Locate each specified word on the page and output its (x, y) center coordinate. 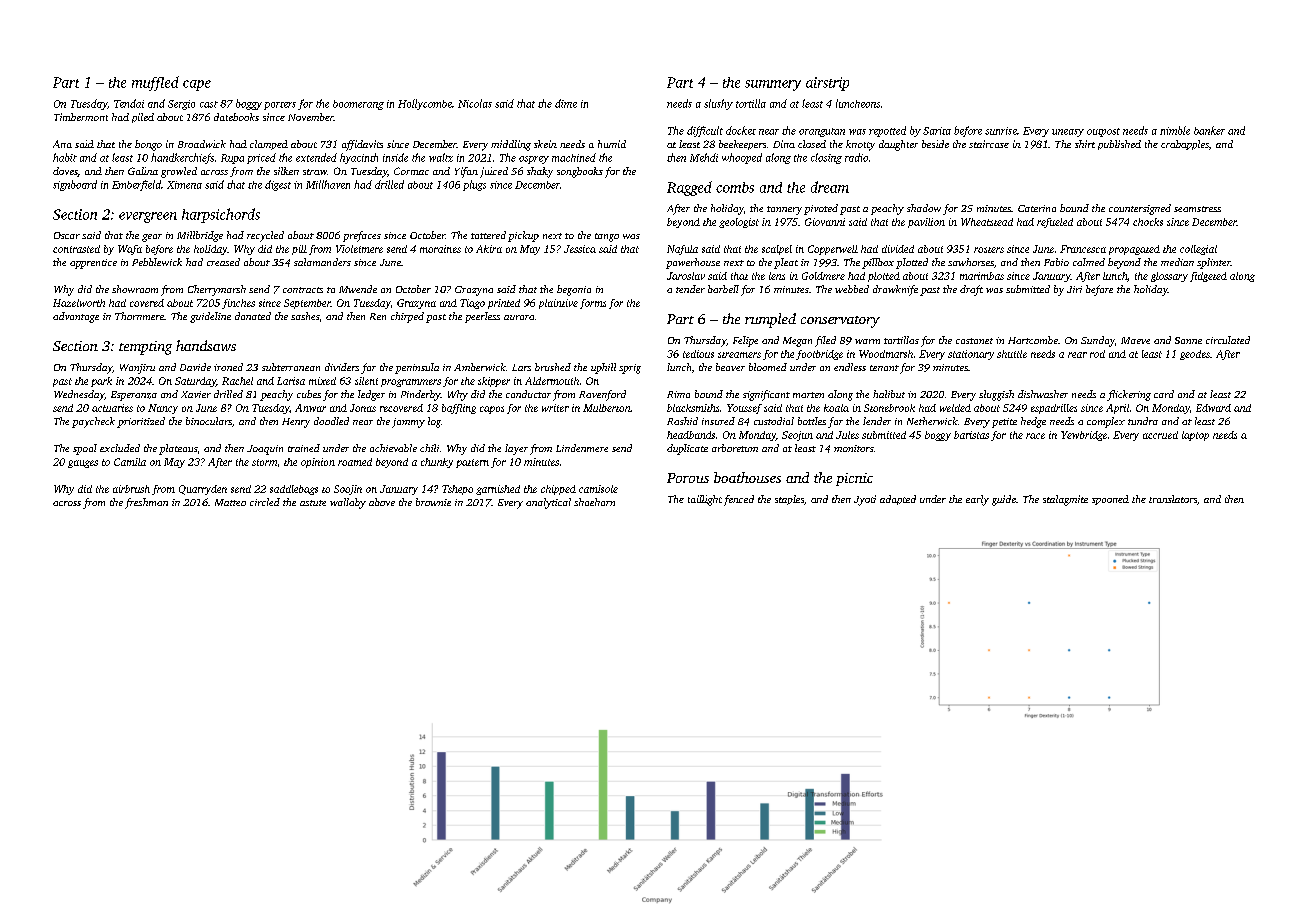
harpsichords (221, 215)
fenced (739, 500)
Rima (678, 394)
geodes (1195, 355)
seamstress (1197, 209)
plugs (474, 185)
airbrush (131, 489)
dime (566, 103)
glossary (1169, 277)
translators (1173, 499)
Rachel (237, 381)
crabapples (1185, 145)
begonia (574, 290)
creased (223, 262)
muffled (155, 83)
